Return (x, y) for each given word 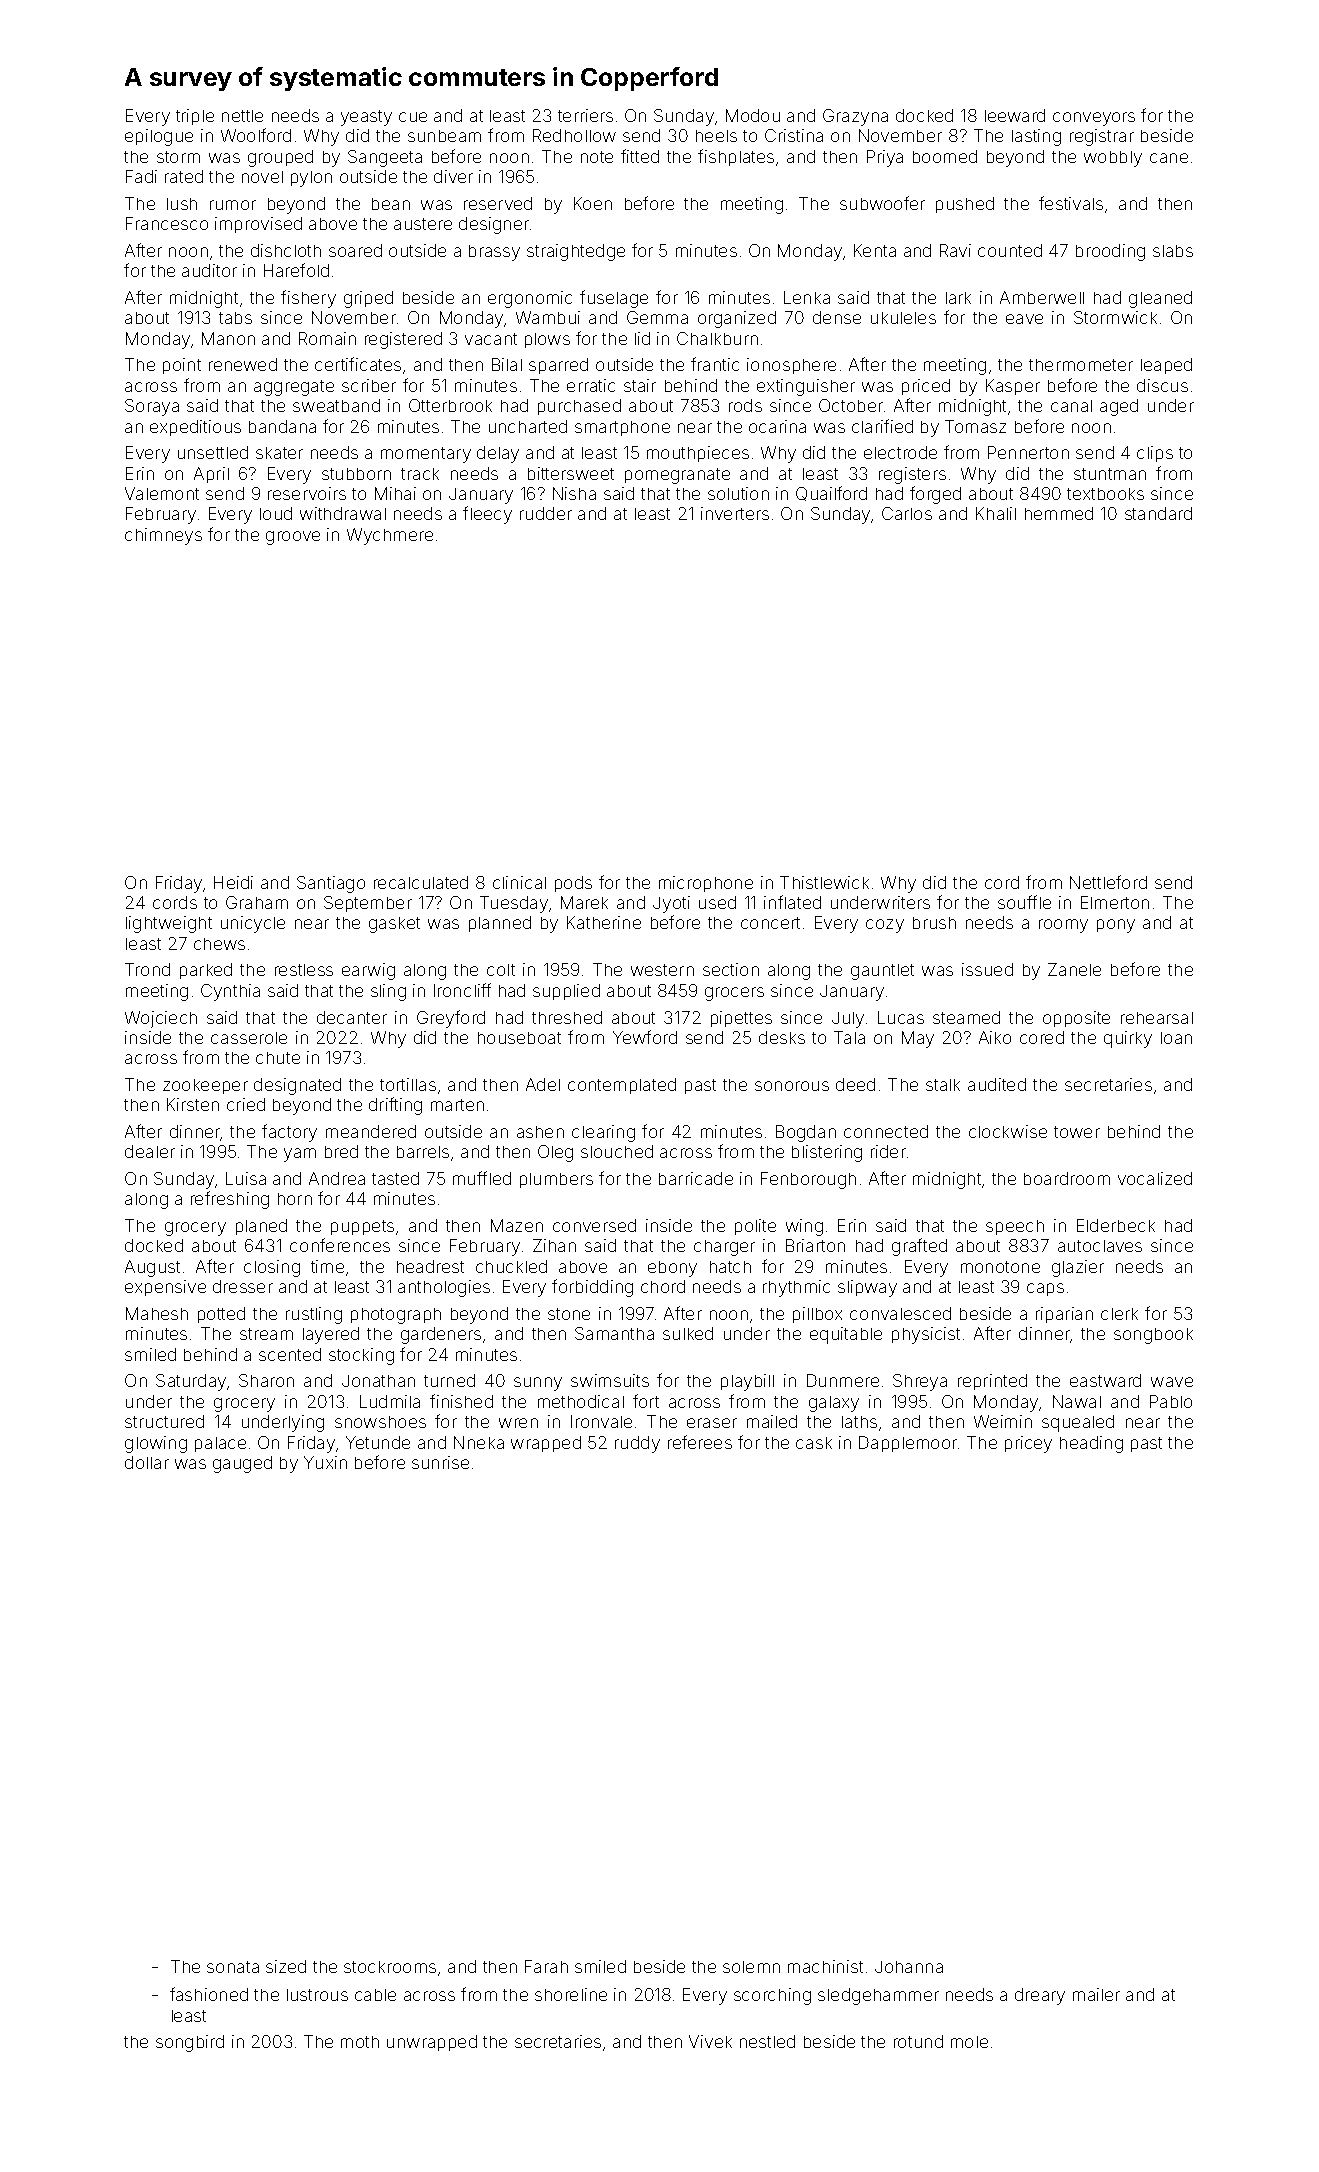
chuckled (511, 1266)
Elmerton (1115, 902)
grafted (919, 1247)
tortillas (408, 1084)
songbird (190, 2043)
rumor (233, 205)
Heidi (233, 882)
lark (958, 298)
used (717, 902)
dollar (147, 1462)
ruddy (637, 1444)
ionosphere (791, 366)
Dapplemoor (908, 1444)
